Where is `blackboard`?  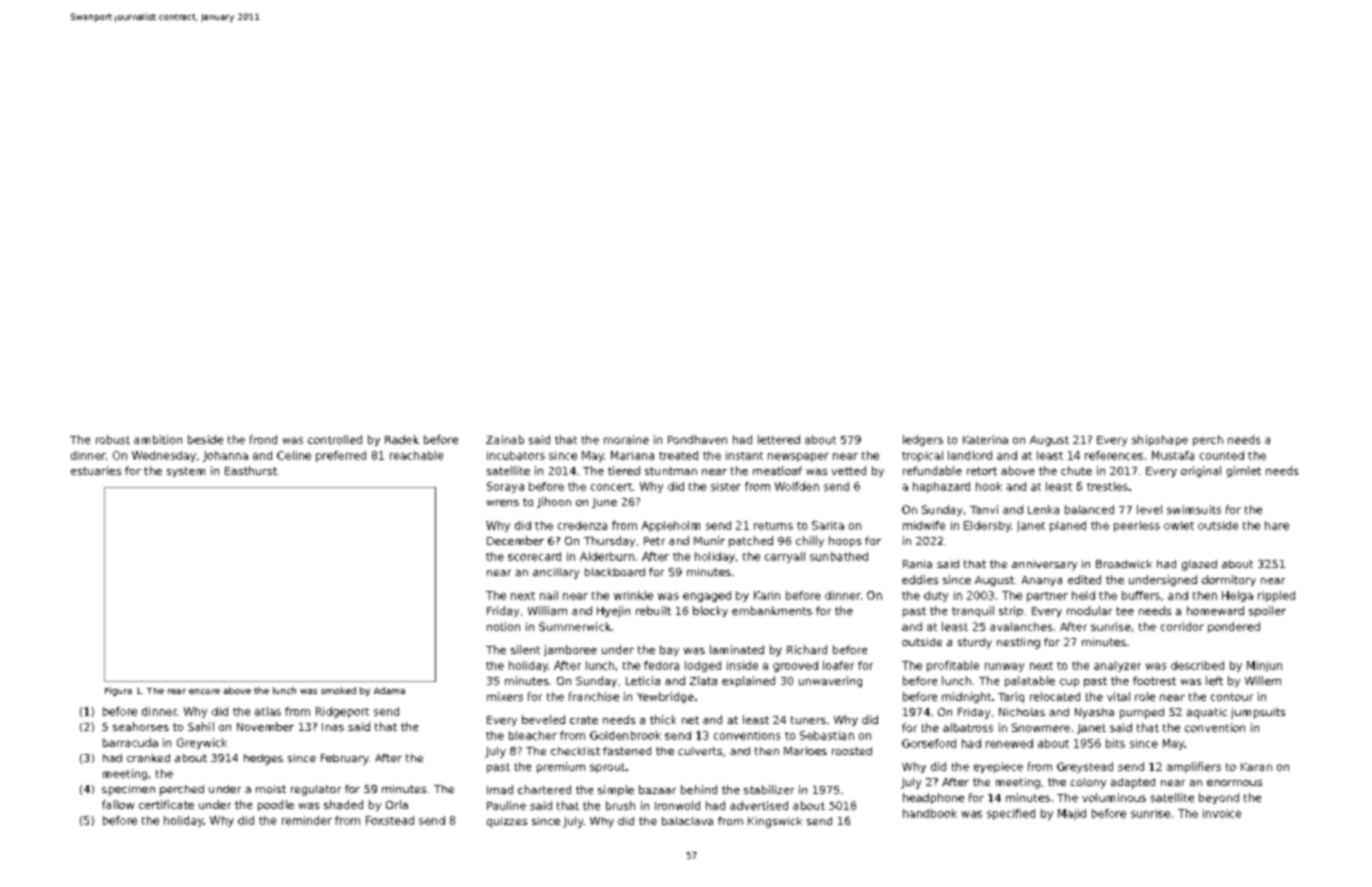
blackboard is located at coordinates (615, 572).
